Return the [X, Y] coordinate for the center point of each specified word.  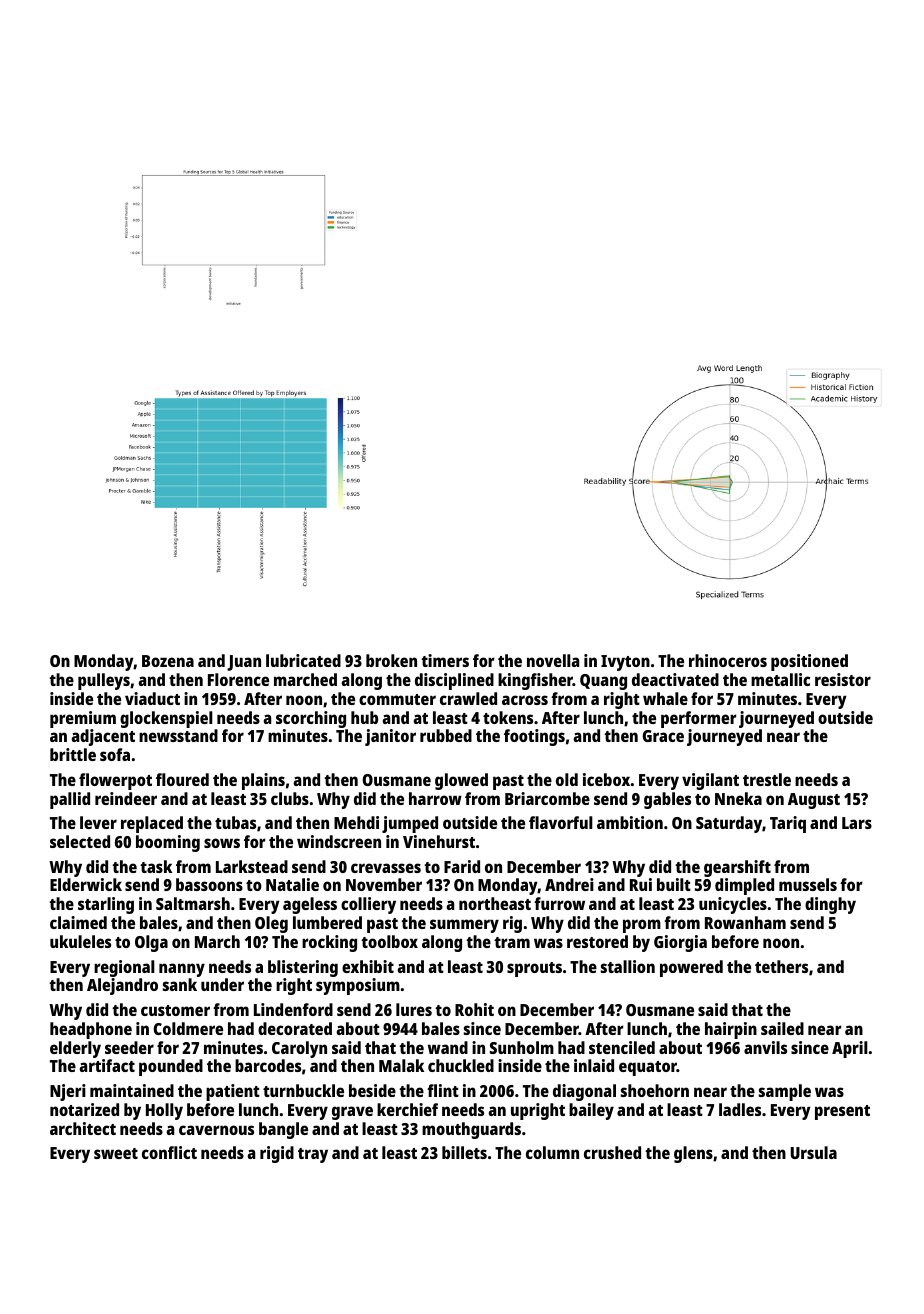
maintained [132, 1090]
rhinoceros [728, 660]
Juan [244, 663]
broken [391, 660]
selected [80, 841]
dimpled [744, 886]
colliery [368, 905]
